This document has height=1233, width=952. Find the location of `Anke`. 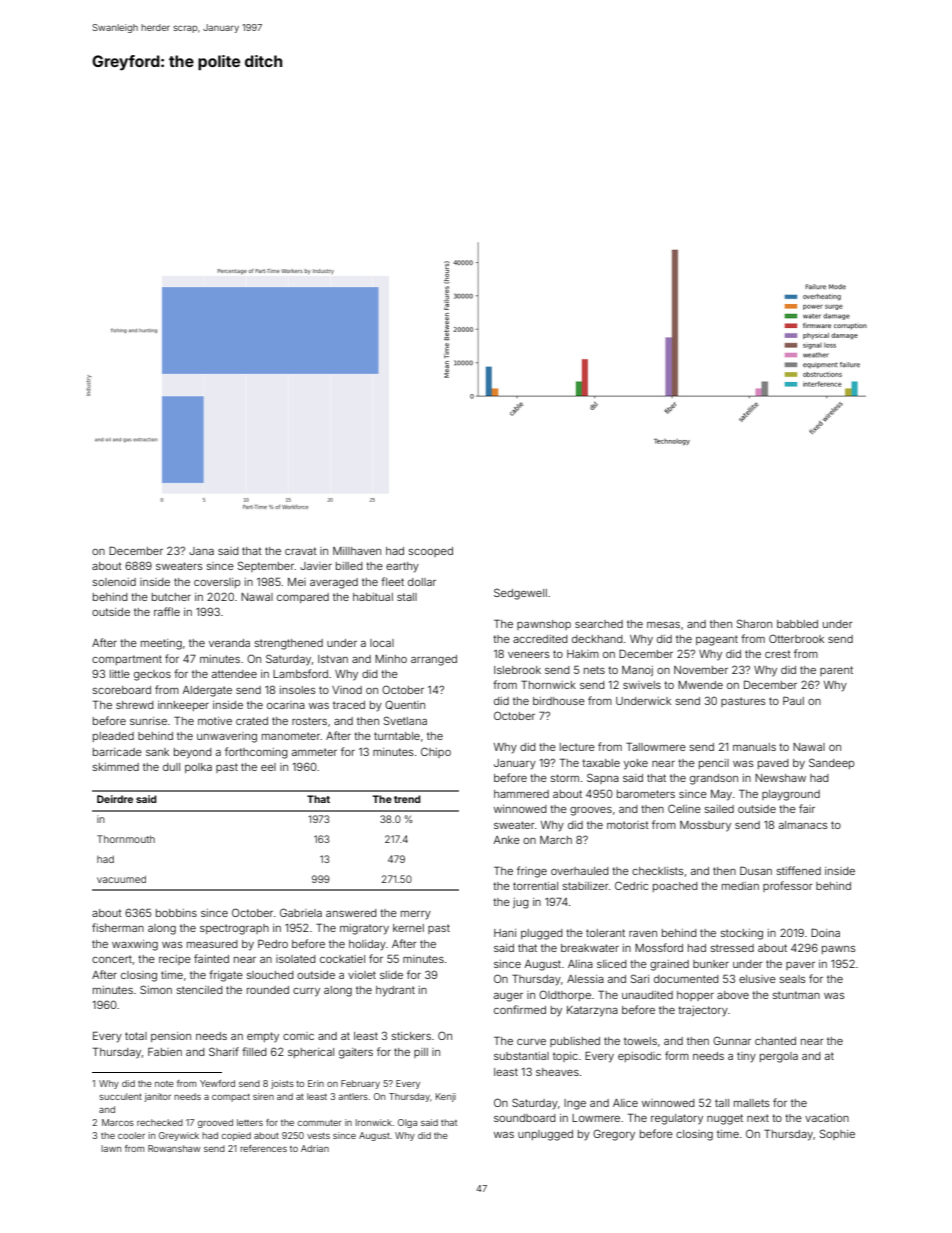

Anke is located at coordinates (506, 840).
